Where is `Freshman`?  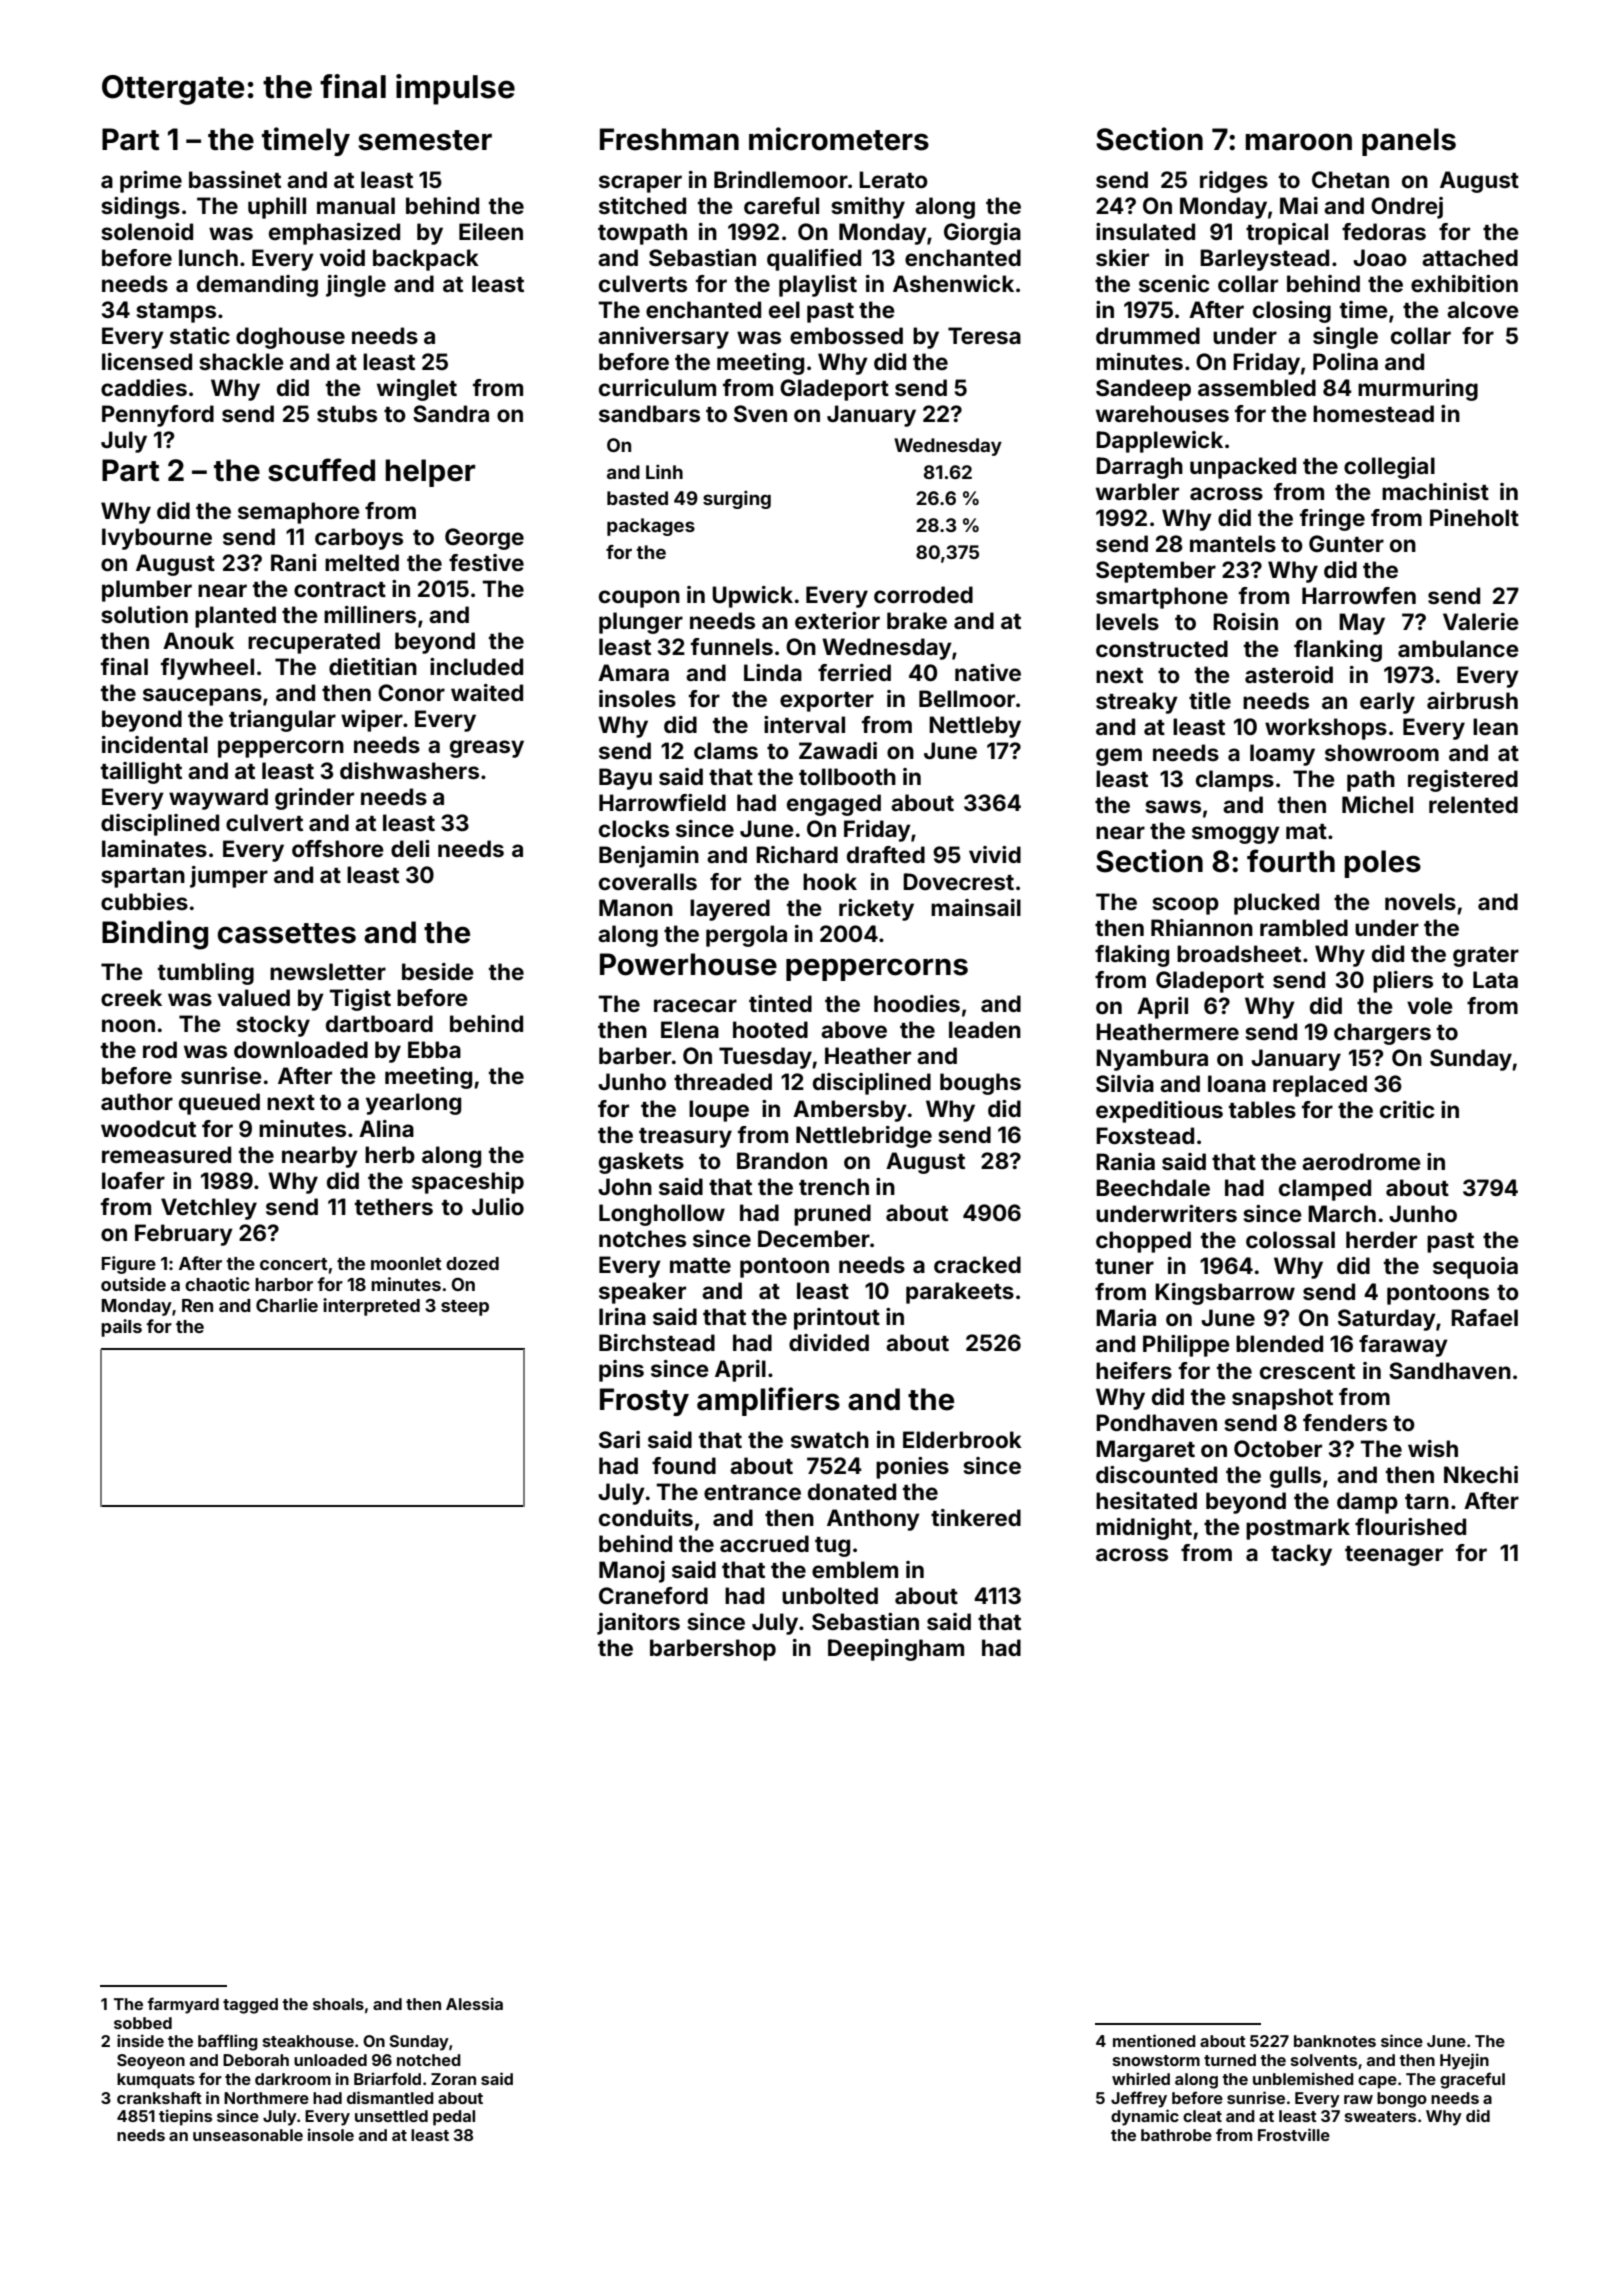 Freshman is located at coordinates (669, 139).
